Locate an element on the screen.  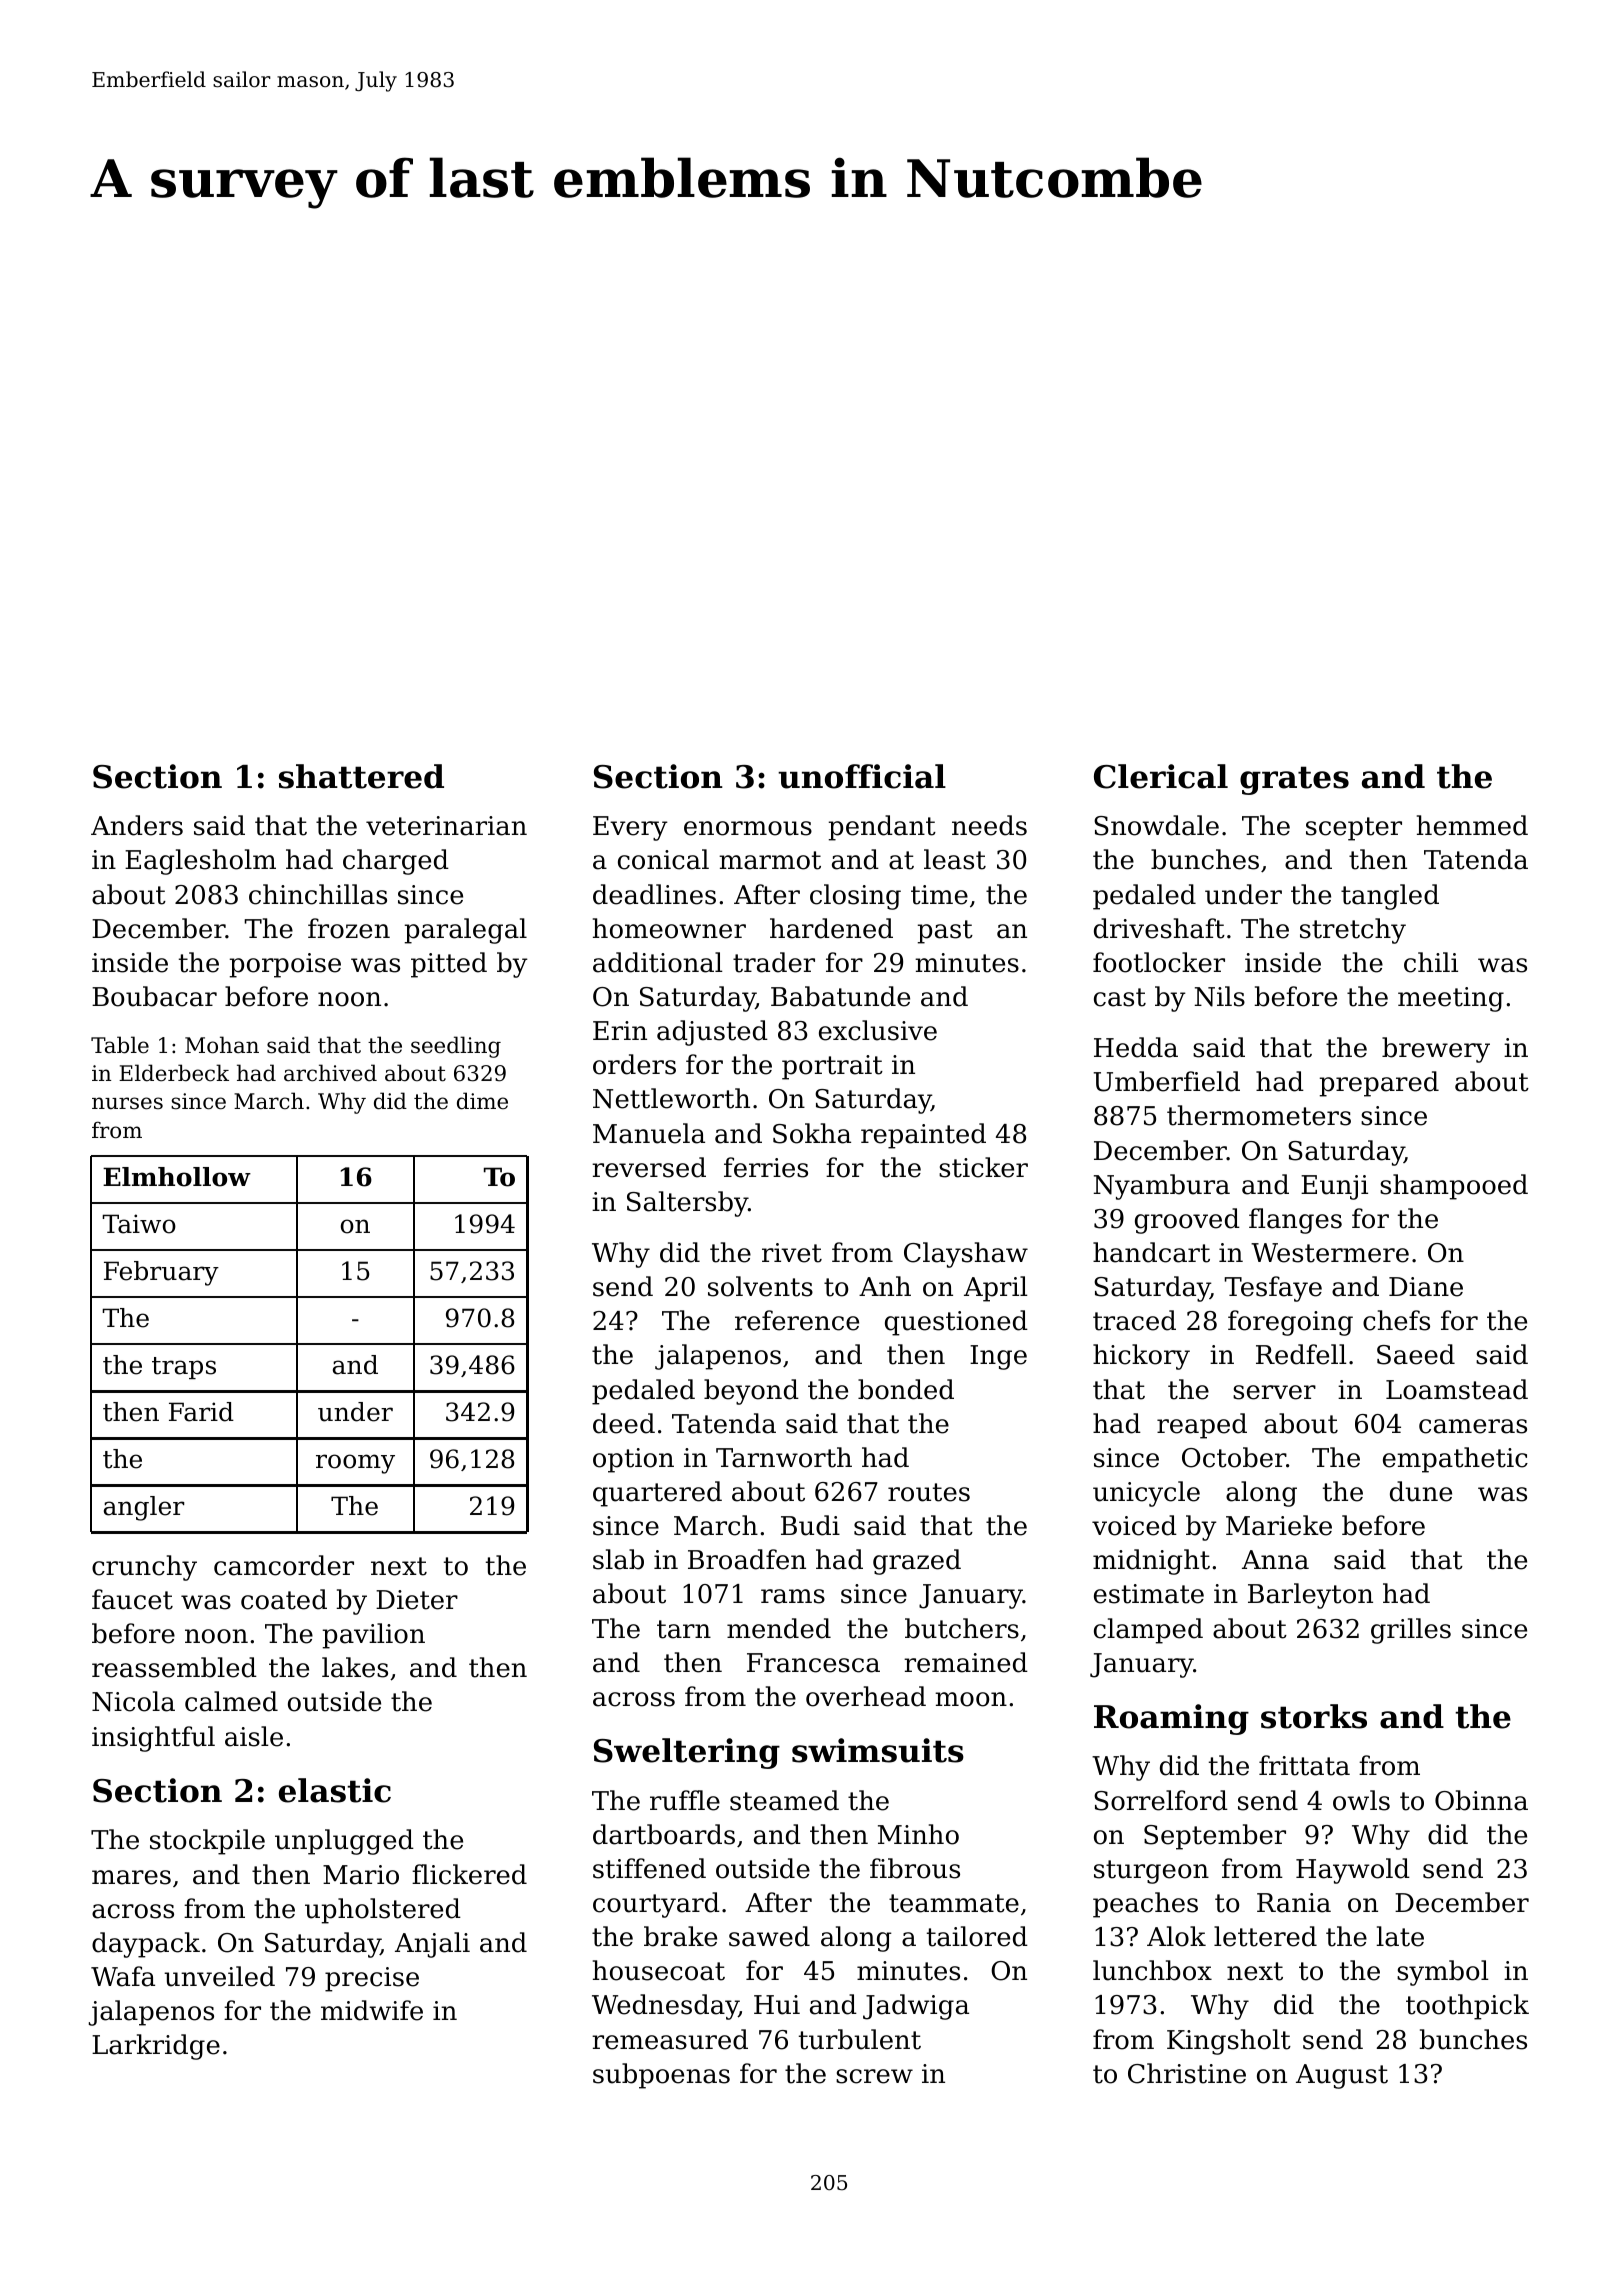
Loamstead is located at coordinates (1457, 1389).
